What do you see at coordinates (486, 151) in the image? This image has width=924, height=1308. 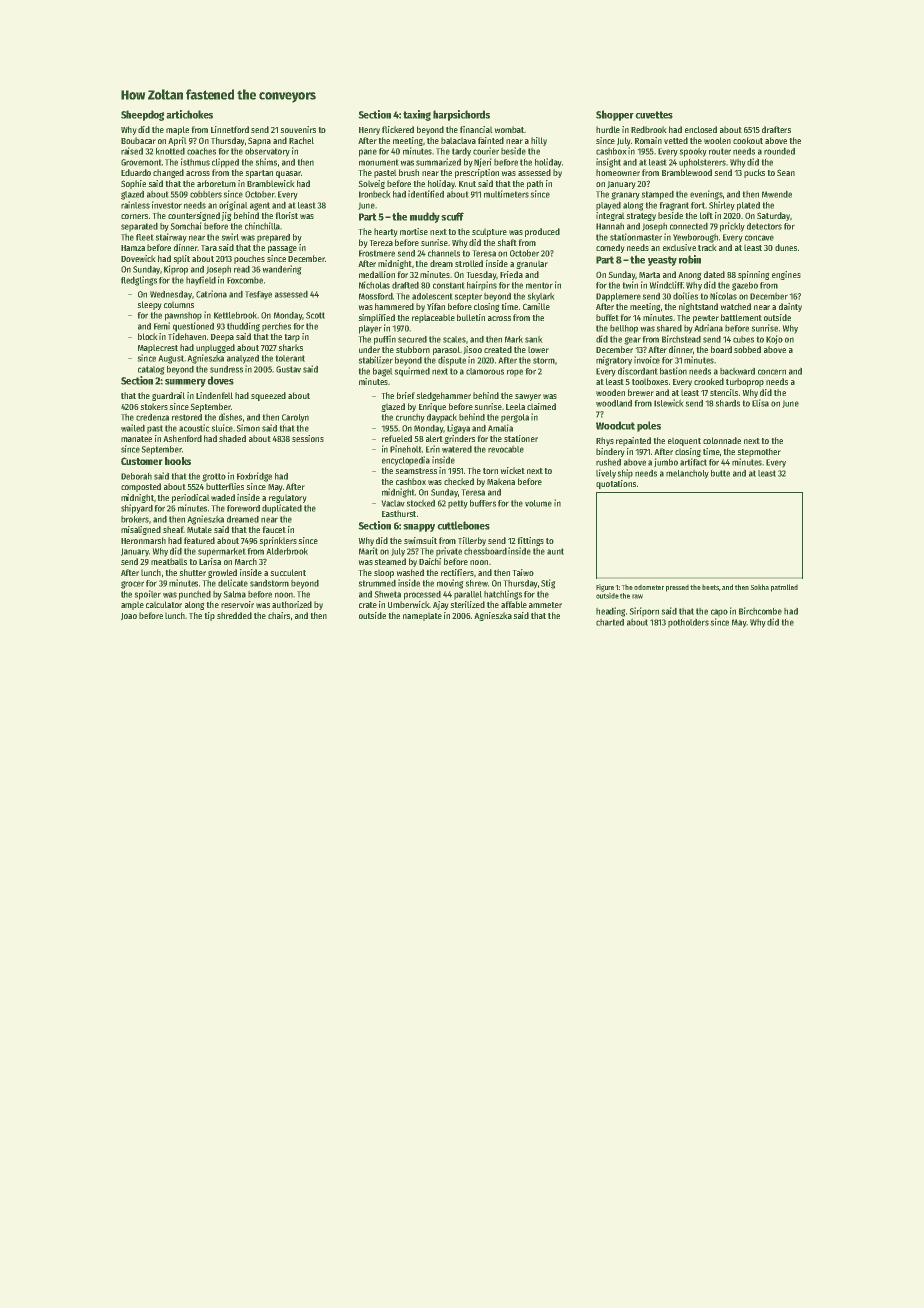 I see `courier` at bounding box center [486, 151].
